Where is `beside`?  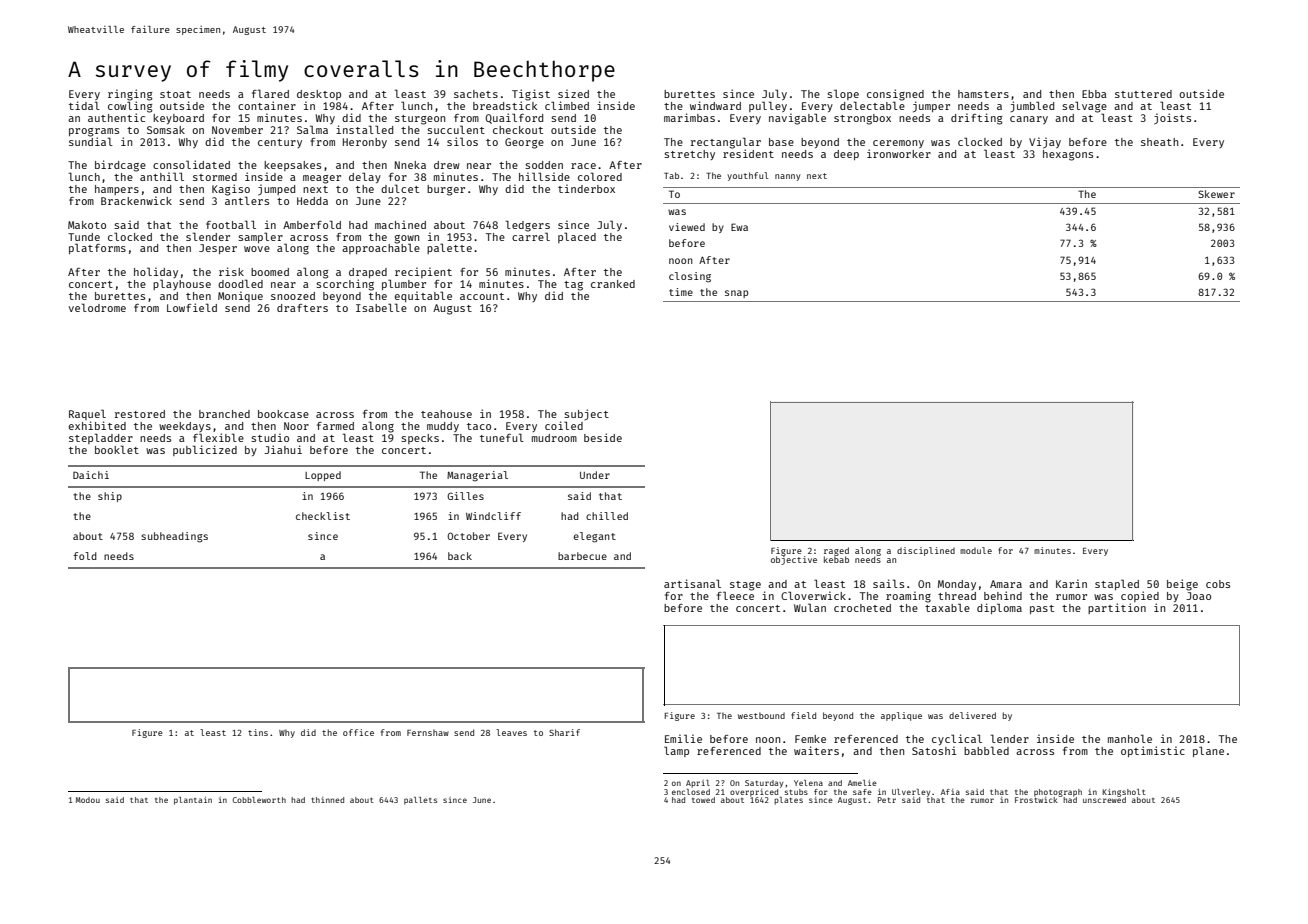 beside is located at coordinates (603, 437).
